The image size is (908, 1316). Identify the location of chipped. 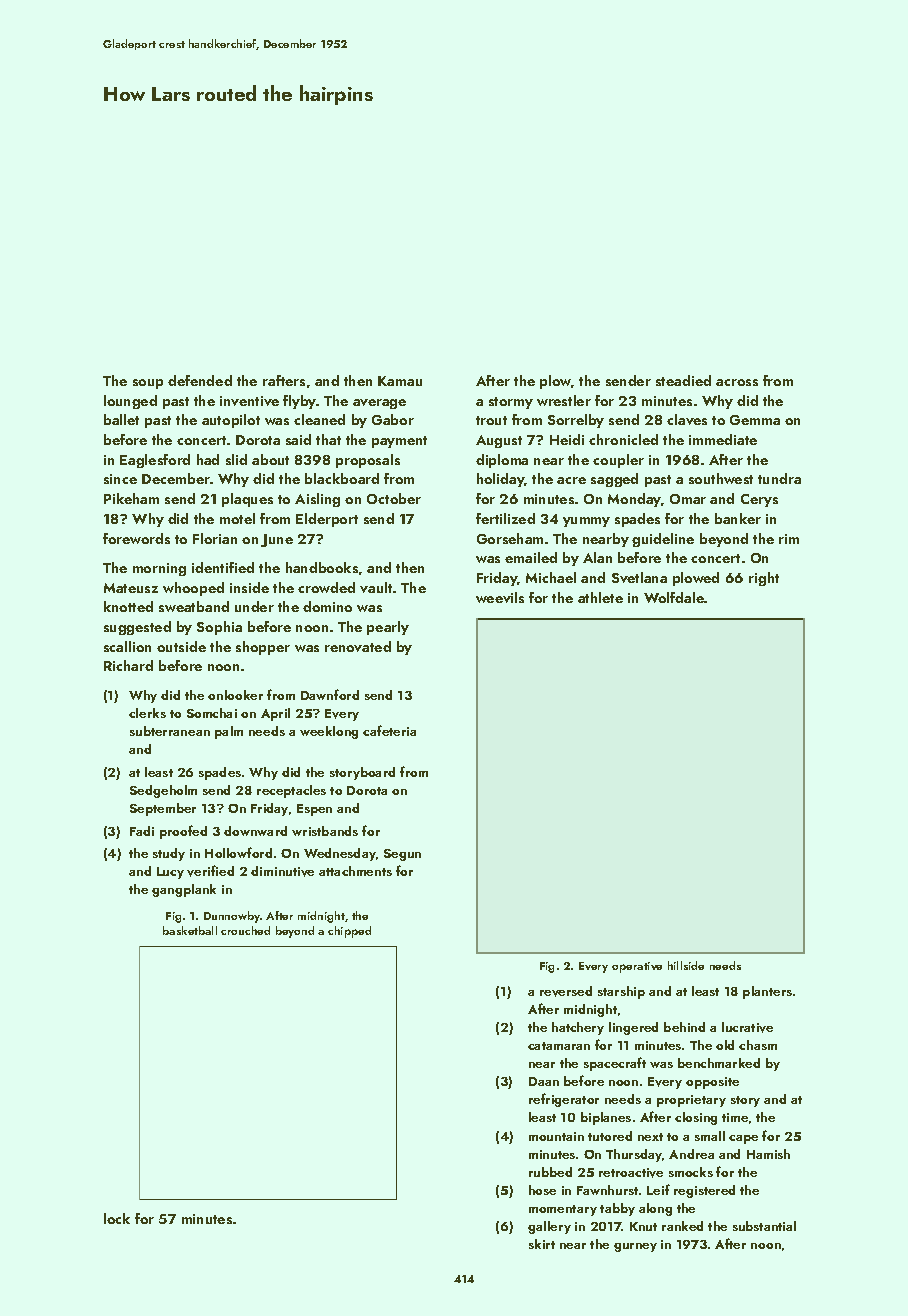
(349, 932).
